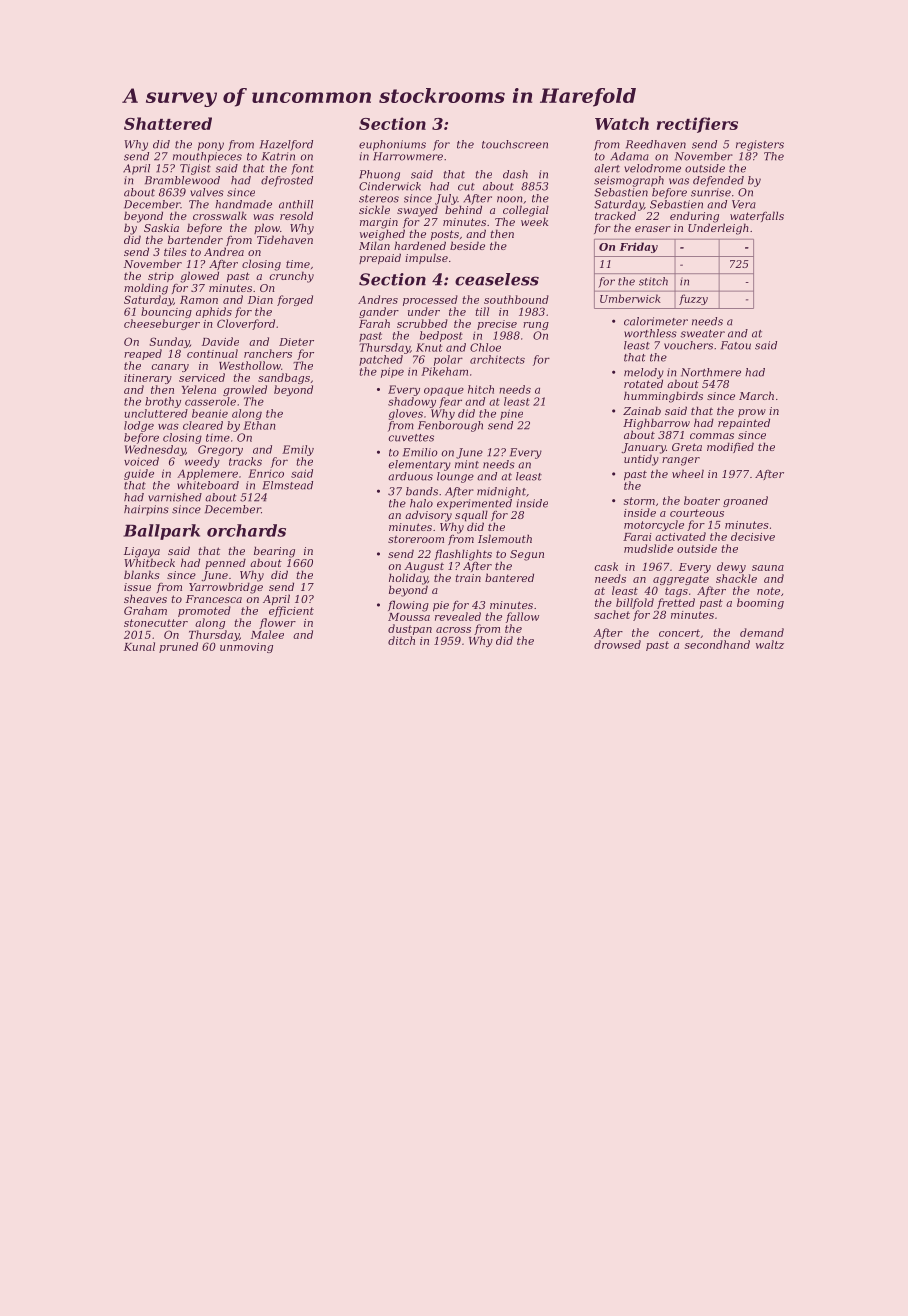  Describe the element at coordinates (146, 510) in the page. I see `hairpins` at that location.
